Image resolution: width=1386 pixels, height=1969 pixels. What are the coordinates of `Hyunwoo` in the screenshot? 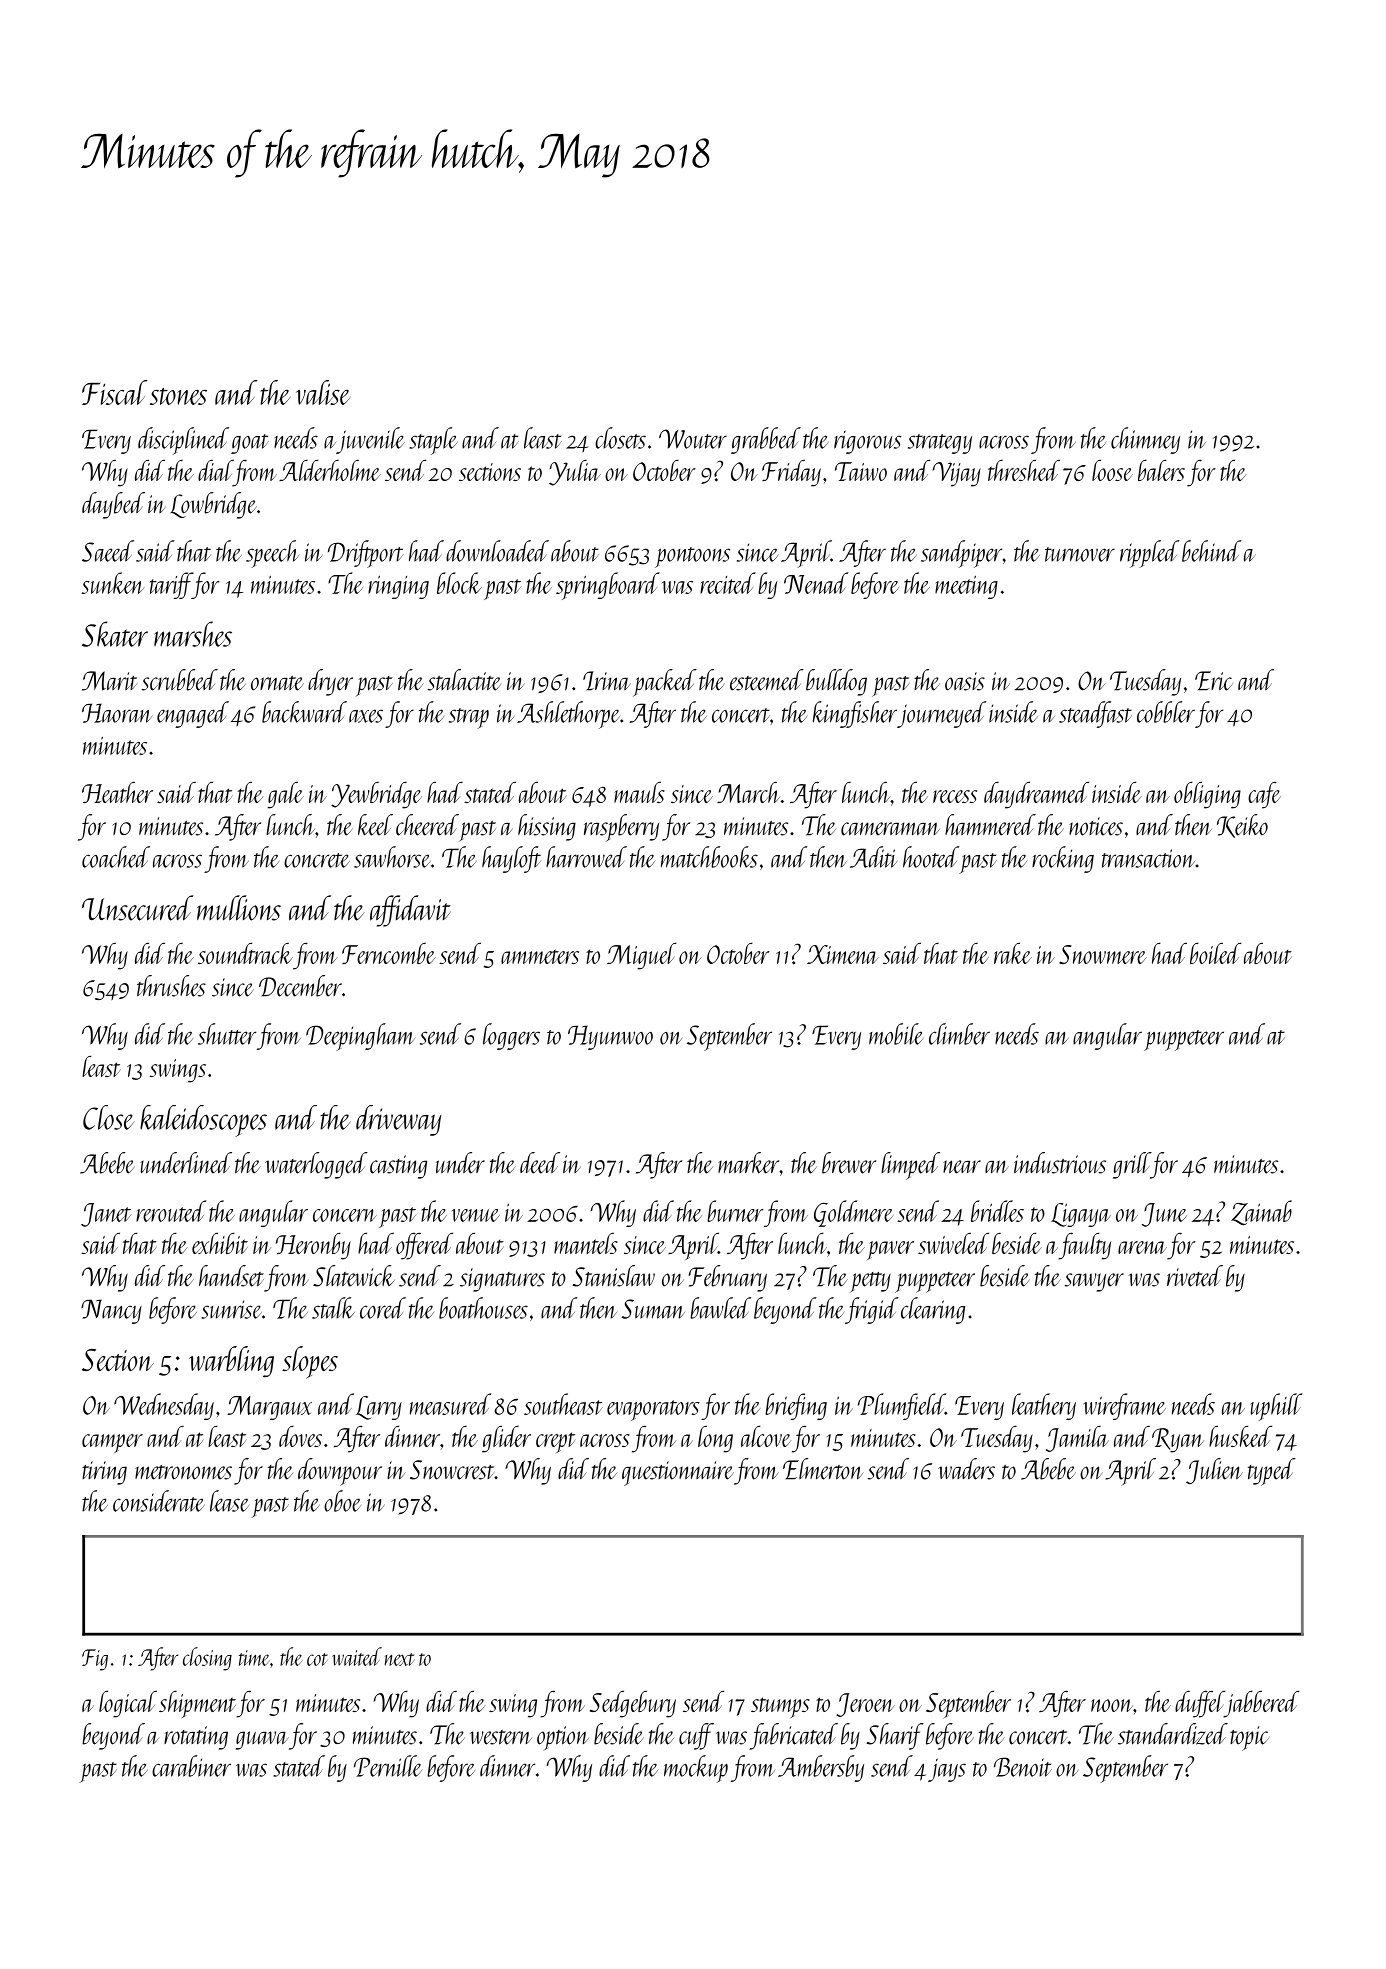 It's located at (610, 1037).
